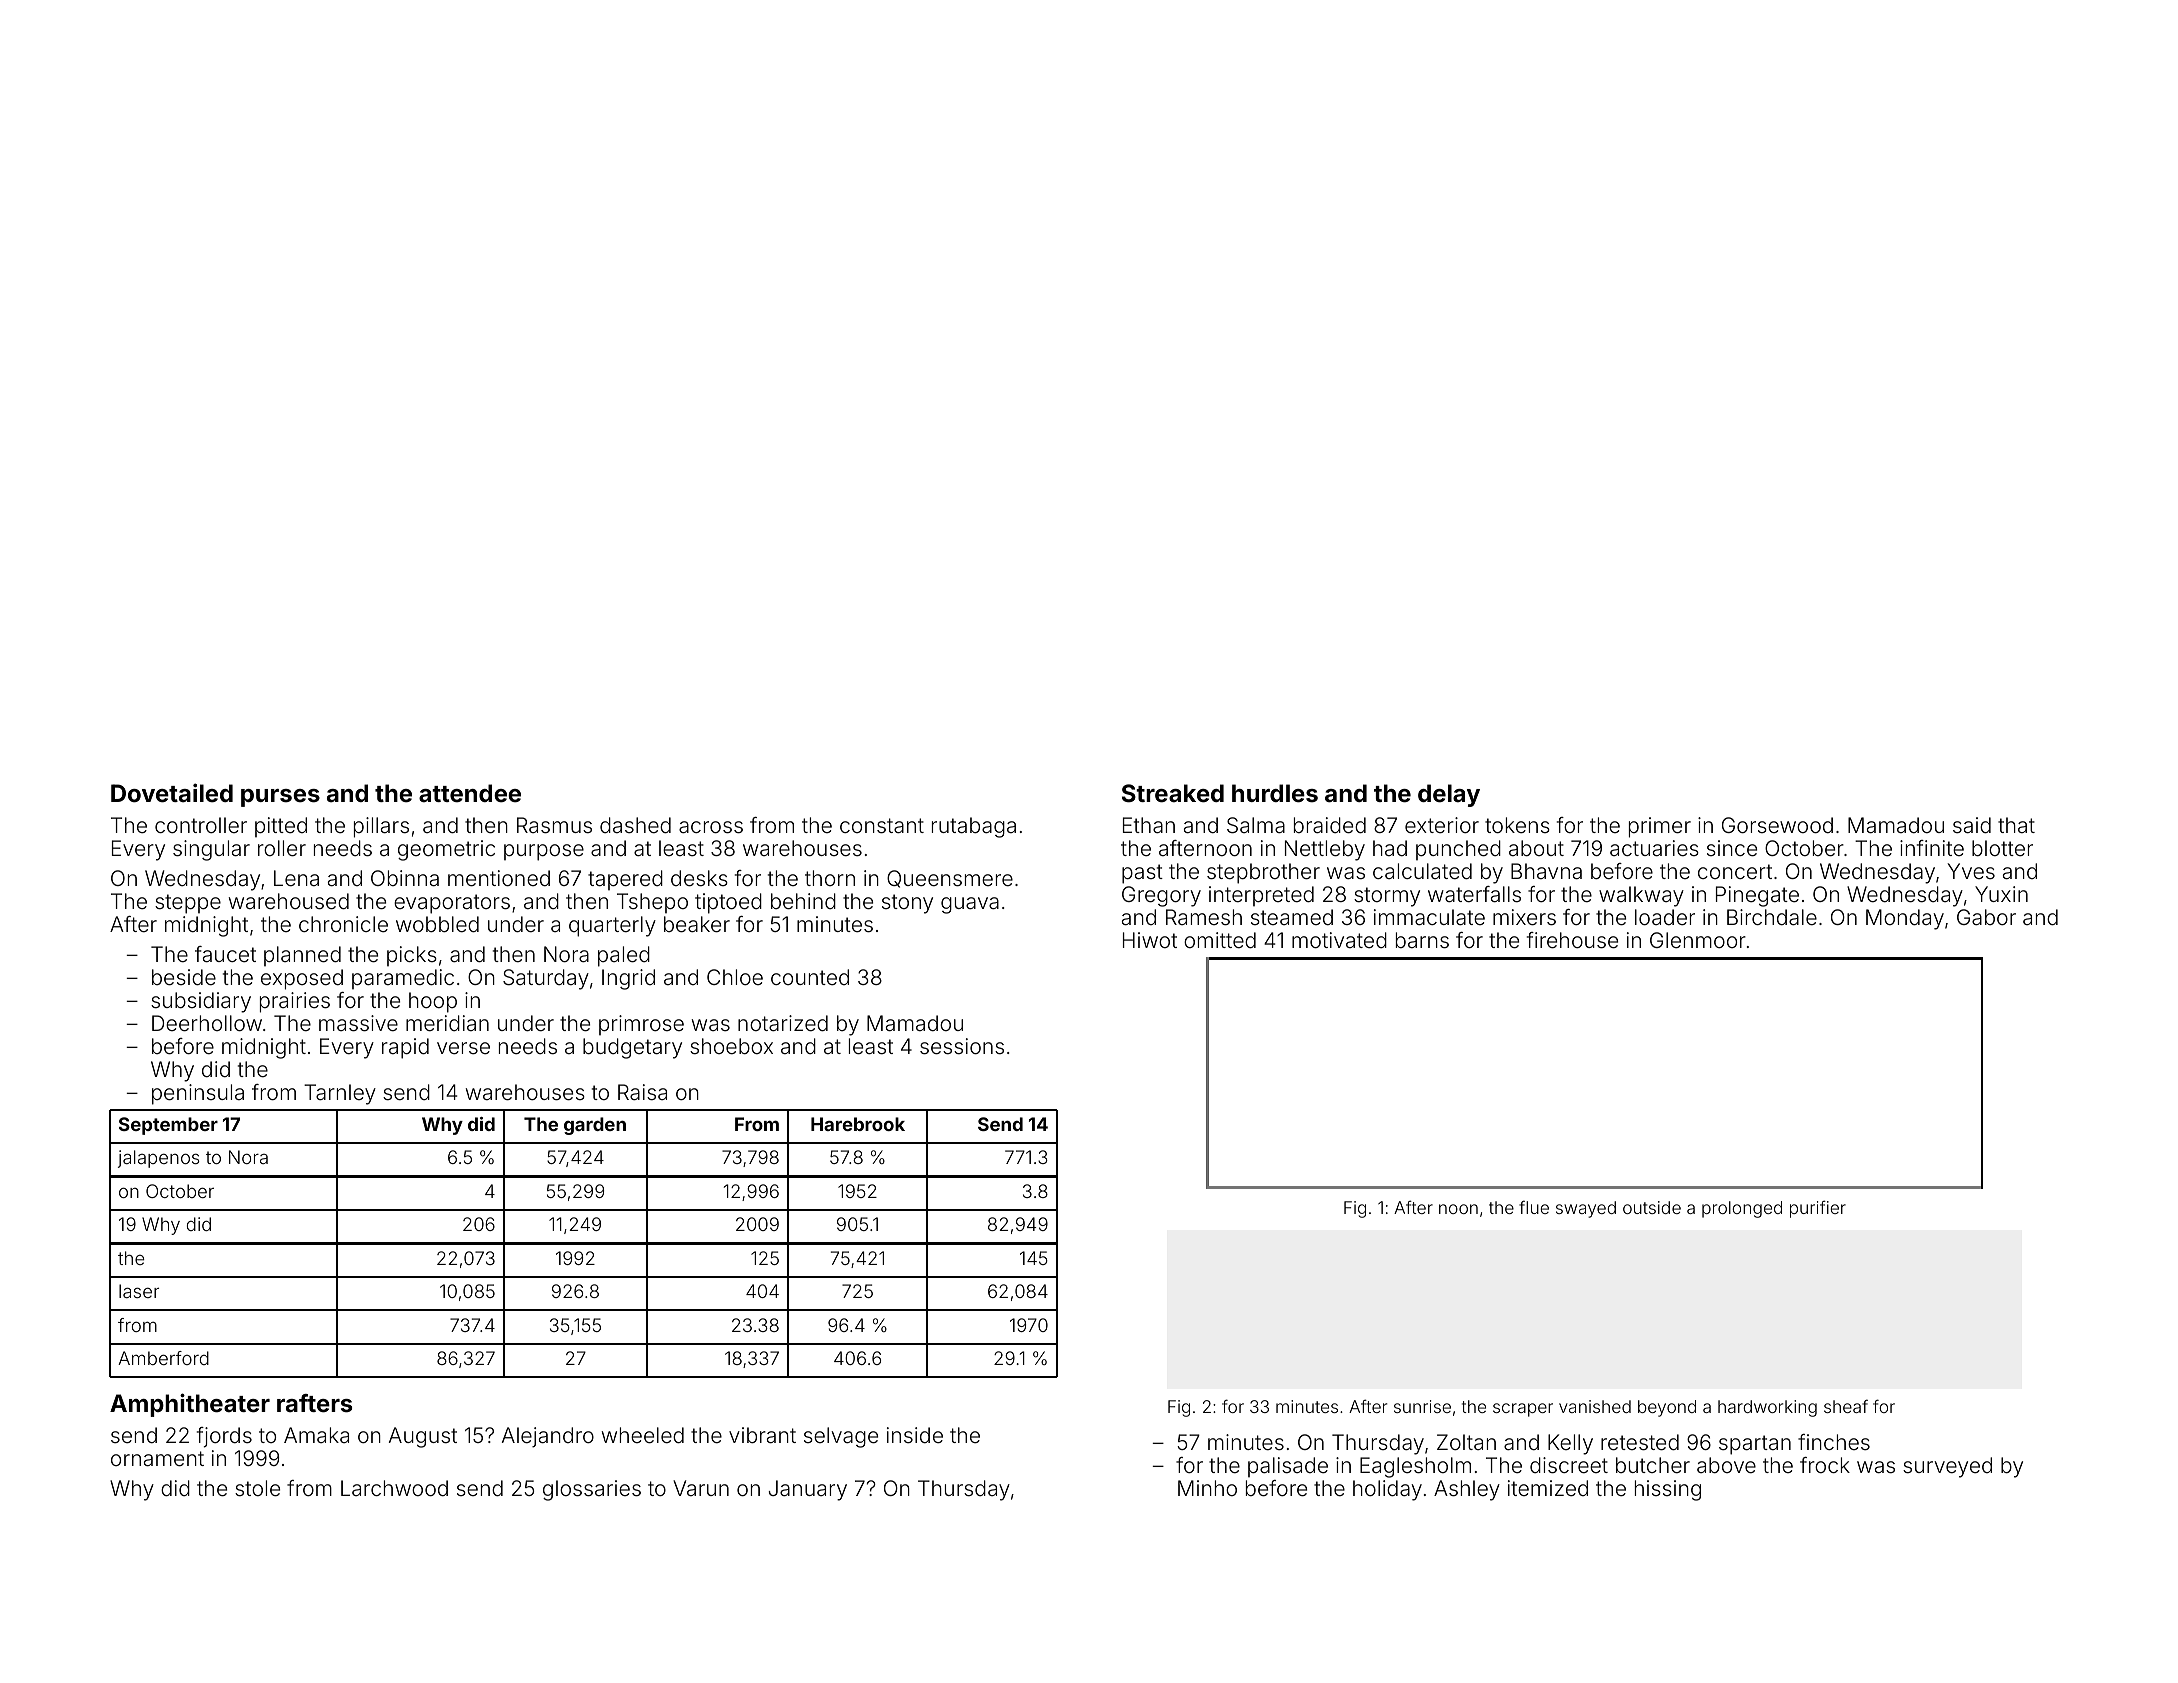 Image resolution: width=2178 pixels, height=1683 pixels. Describe the element at coordinates (1595, 1406) in the screenshot. I see `vanished` at that location.
